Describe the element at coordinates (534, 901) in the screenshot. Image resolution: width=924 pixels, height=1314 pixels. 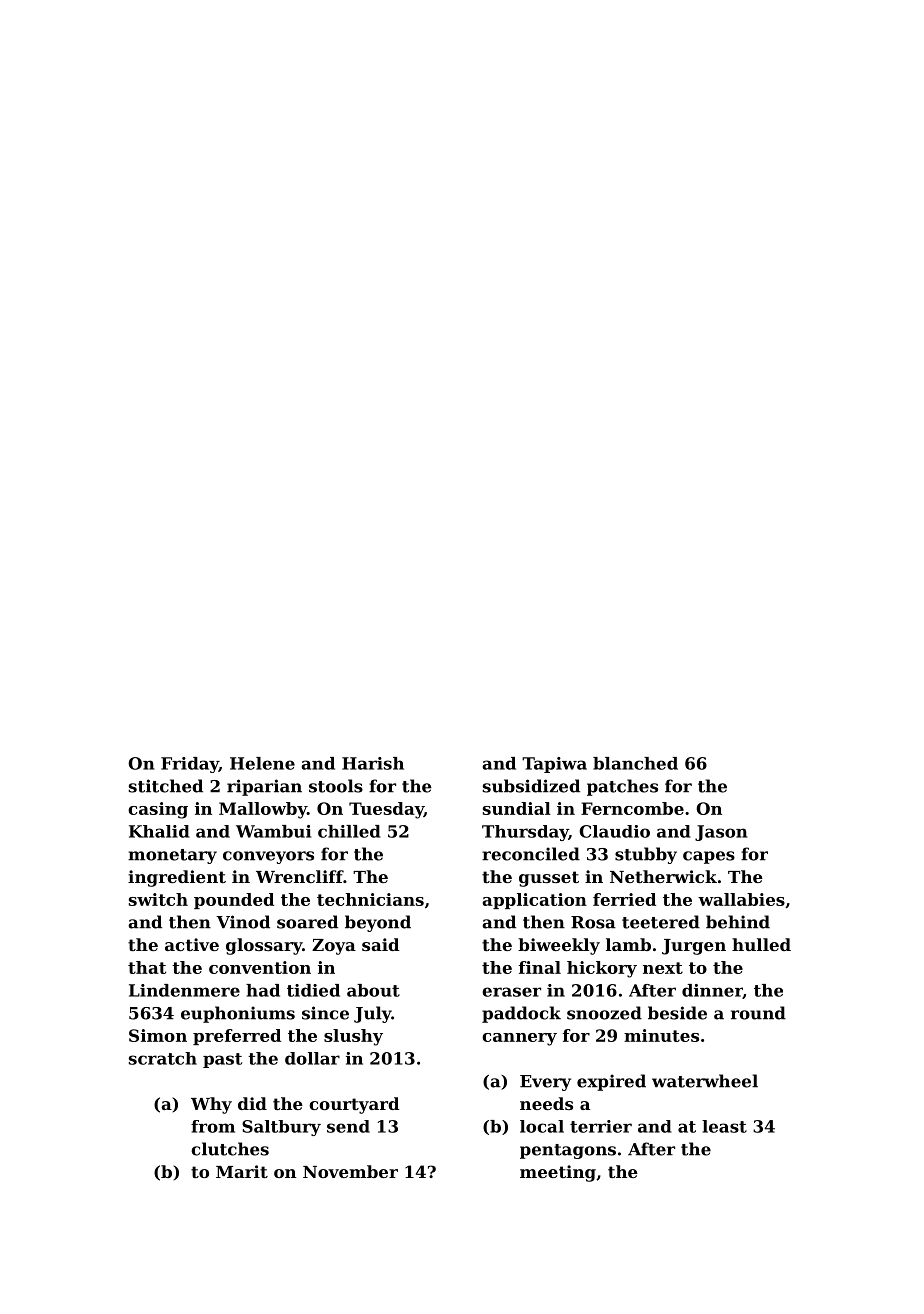
I see `application` at that location.
